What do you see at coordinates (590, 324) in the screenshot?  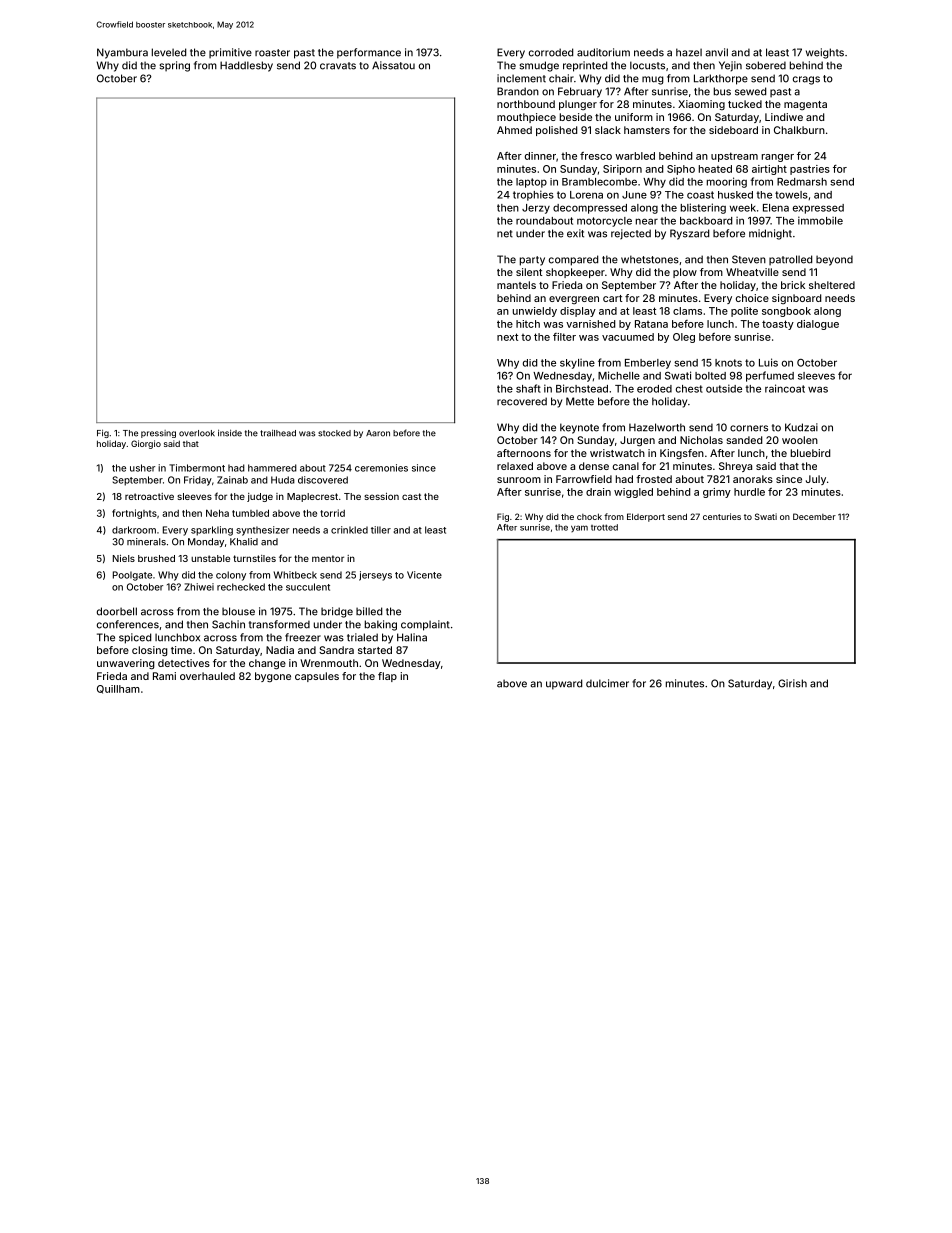 I see `varnished` at bounding box center [590, 324].
